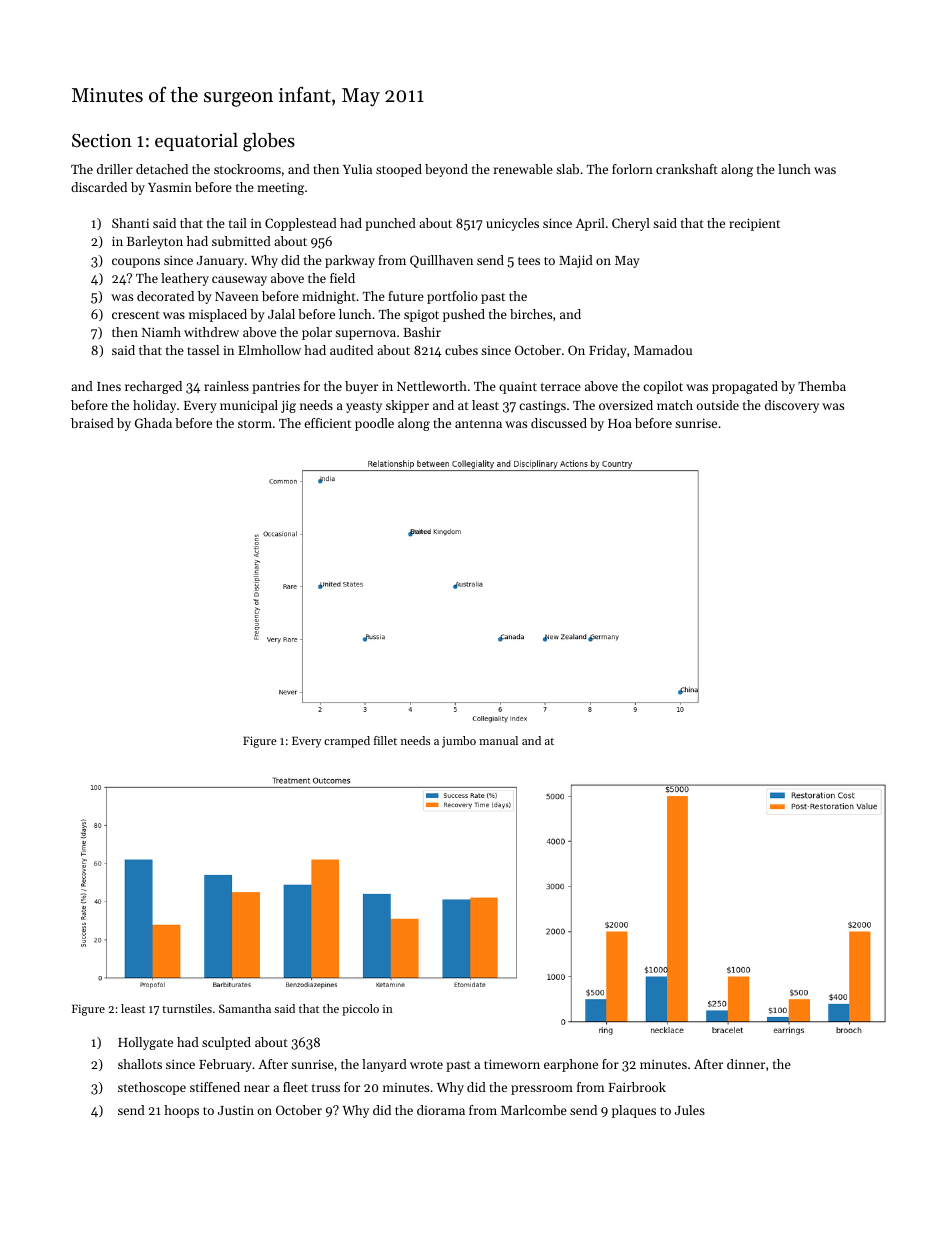  What do you see at coordinates (357, 169) in the screenshot?
I see `Yulia` at bounding box center [357, 169].
